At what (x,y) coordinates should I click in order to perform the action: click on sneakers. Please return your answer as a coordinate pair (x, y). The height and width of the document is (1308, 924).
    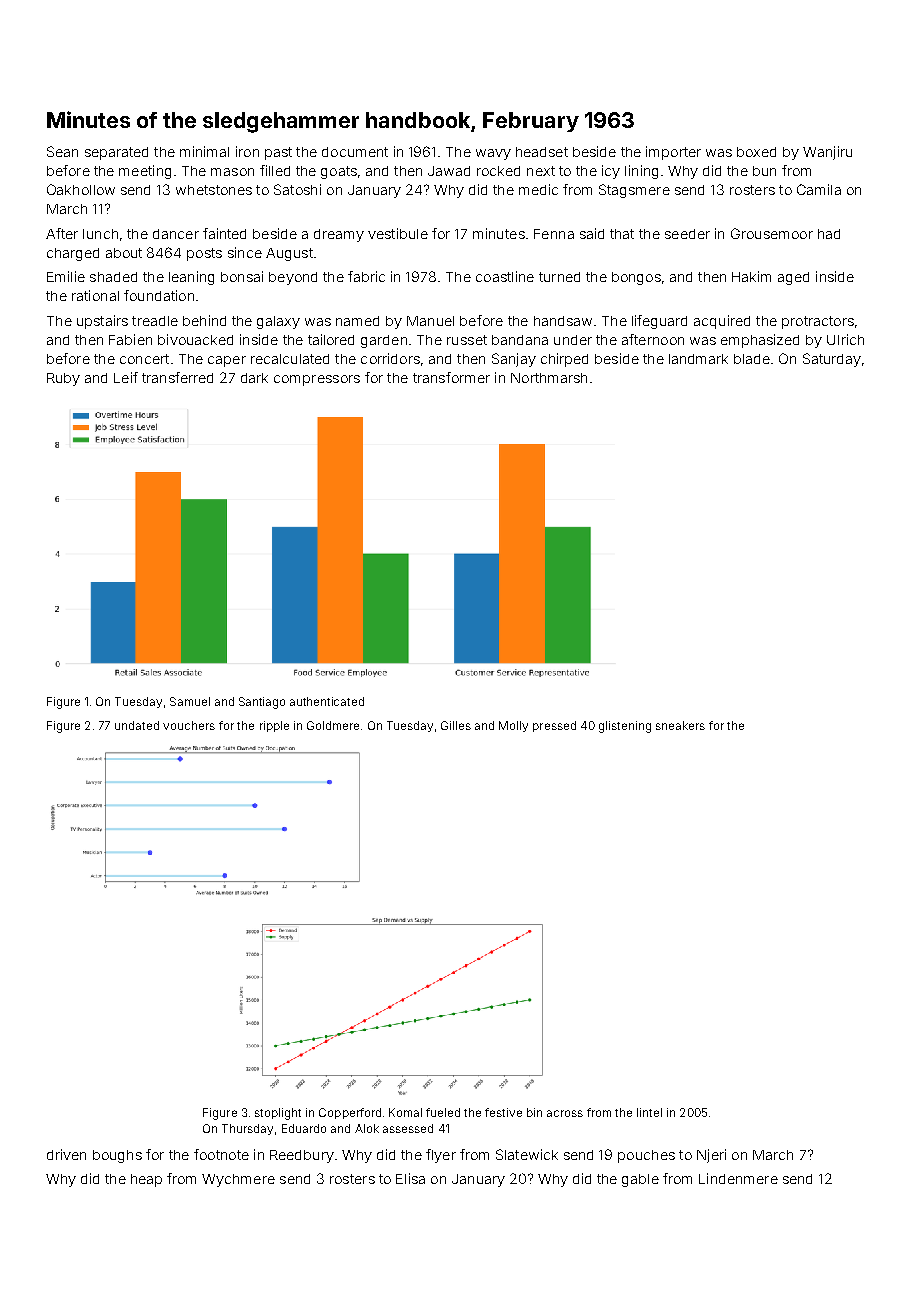
    Looking at the image, I should click on (680, 725).
